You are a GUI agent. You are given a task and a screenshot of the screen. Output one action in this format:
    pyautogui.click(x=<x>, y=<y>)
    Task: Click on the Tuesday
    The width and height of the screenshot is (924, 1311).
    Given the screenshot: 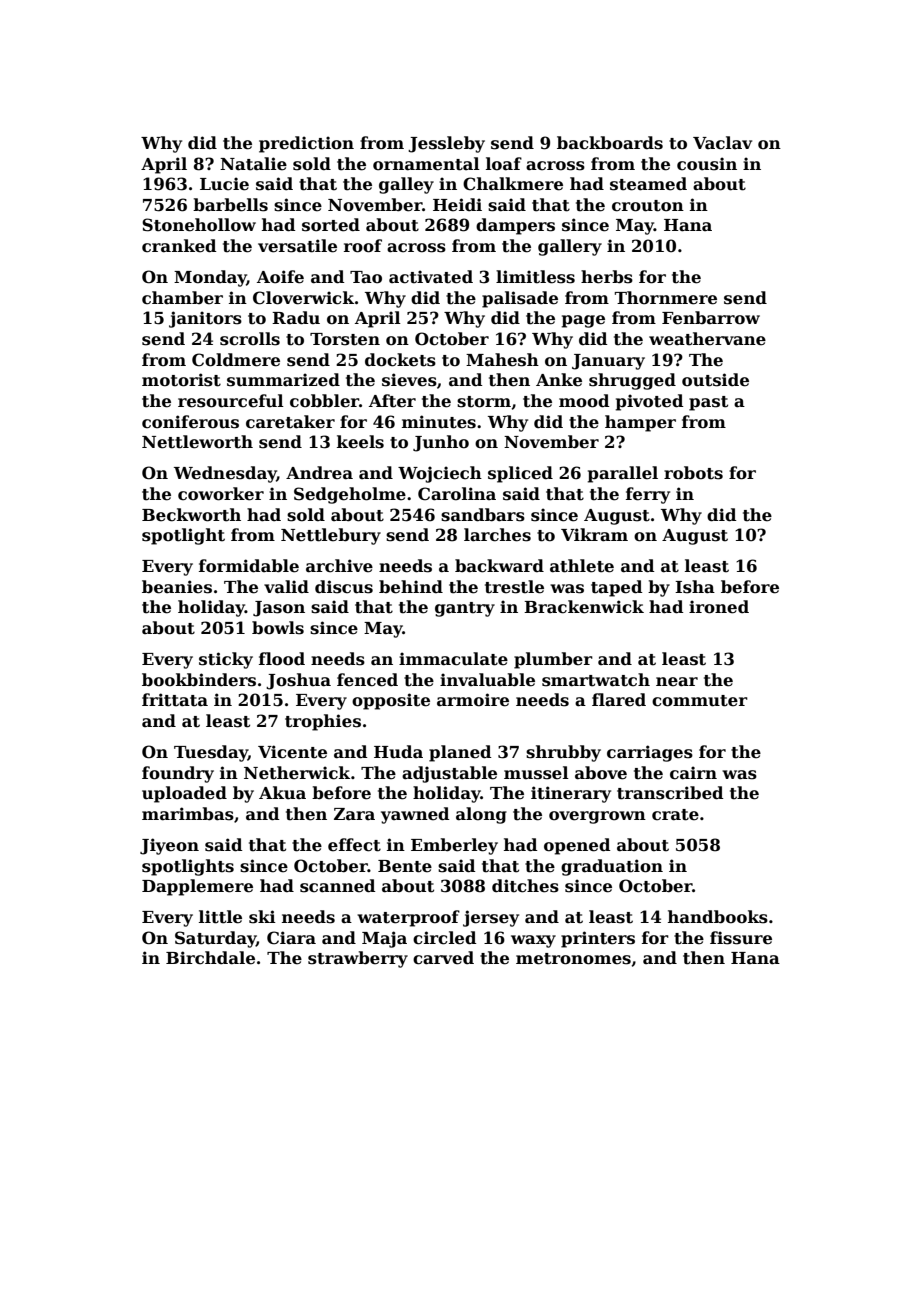 What is the action you would take?
    pyautogui.click(x=211, y=753)
